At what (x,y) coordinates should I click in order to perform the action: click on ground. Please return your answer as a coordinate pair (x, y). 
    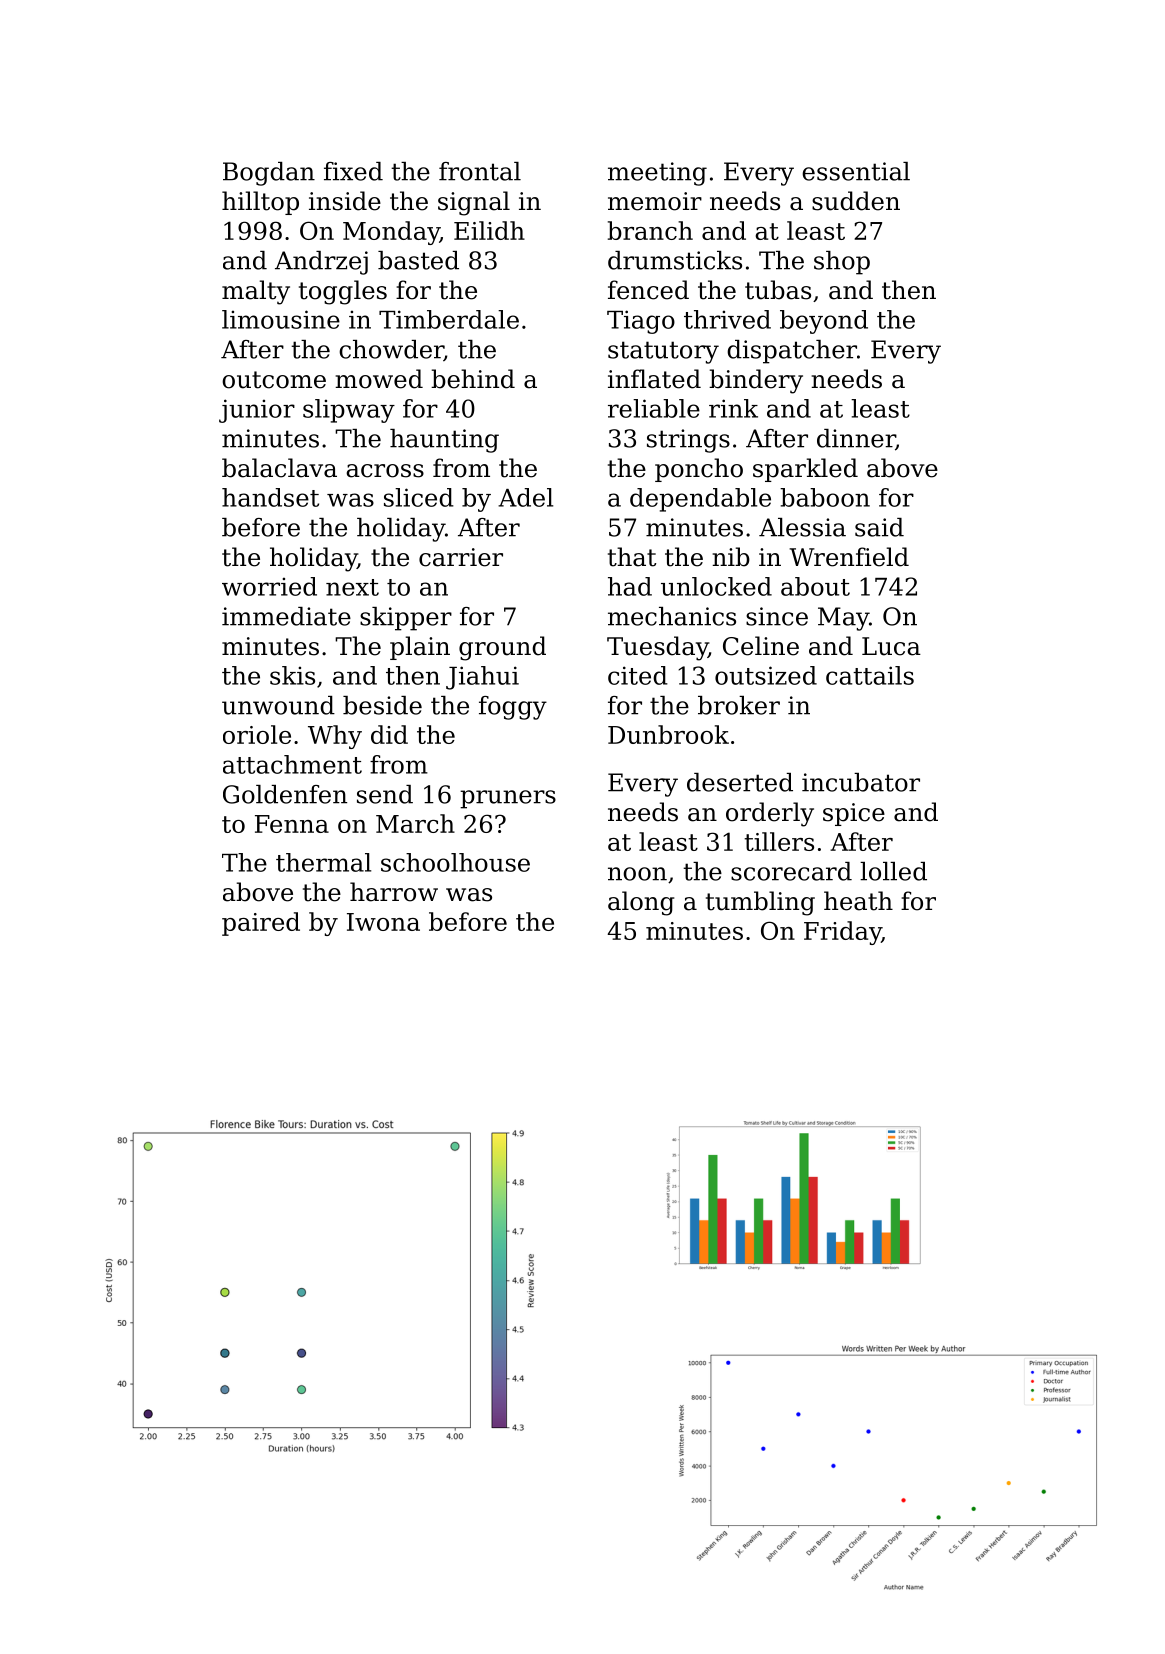
    Looking at the image, I should click on (502, 648).
